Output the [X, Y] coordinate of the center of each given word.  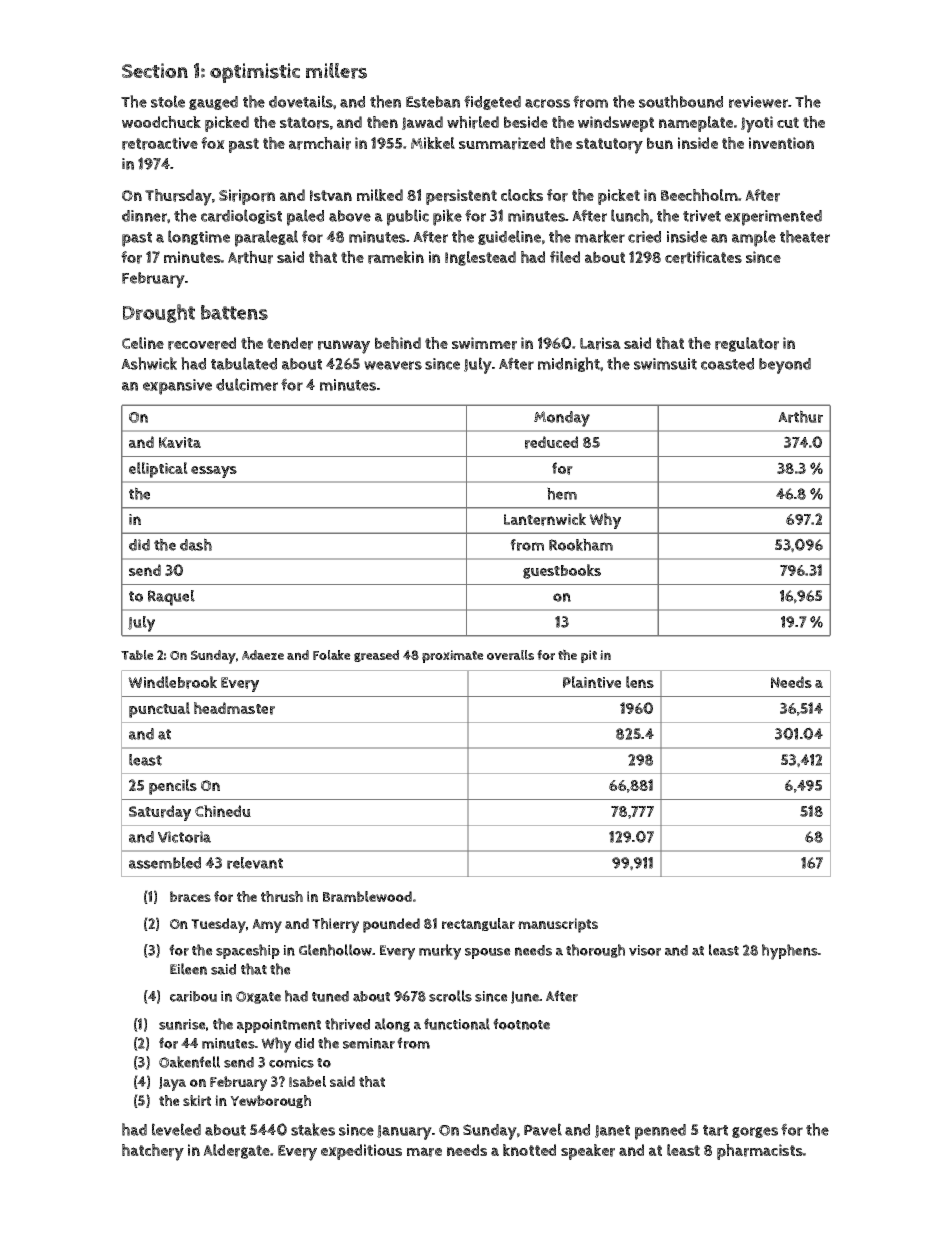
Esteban [433, 102]
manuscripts [558, 925]
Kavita [180, 442]
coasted [727, 364]
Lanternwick [545, 519]
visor [645, 950]
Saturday [160, 813]
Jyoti [757, 124]
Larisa [600, 343]
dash [196, 544]
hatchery [153, 1152]
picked [227, 124]
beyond [785, 366]
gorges [755, 1132]
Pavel [543, 1129]
